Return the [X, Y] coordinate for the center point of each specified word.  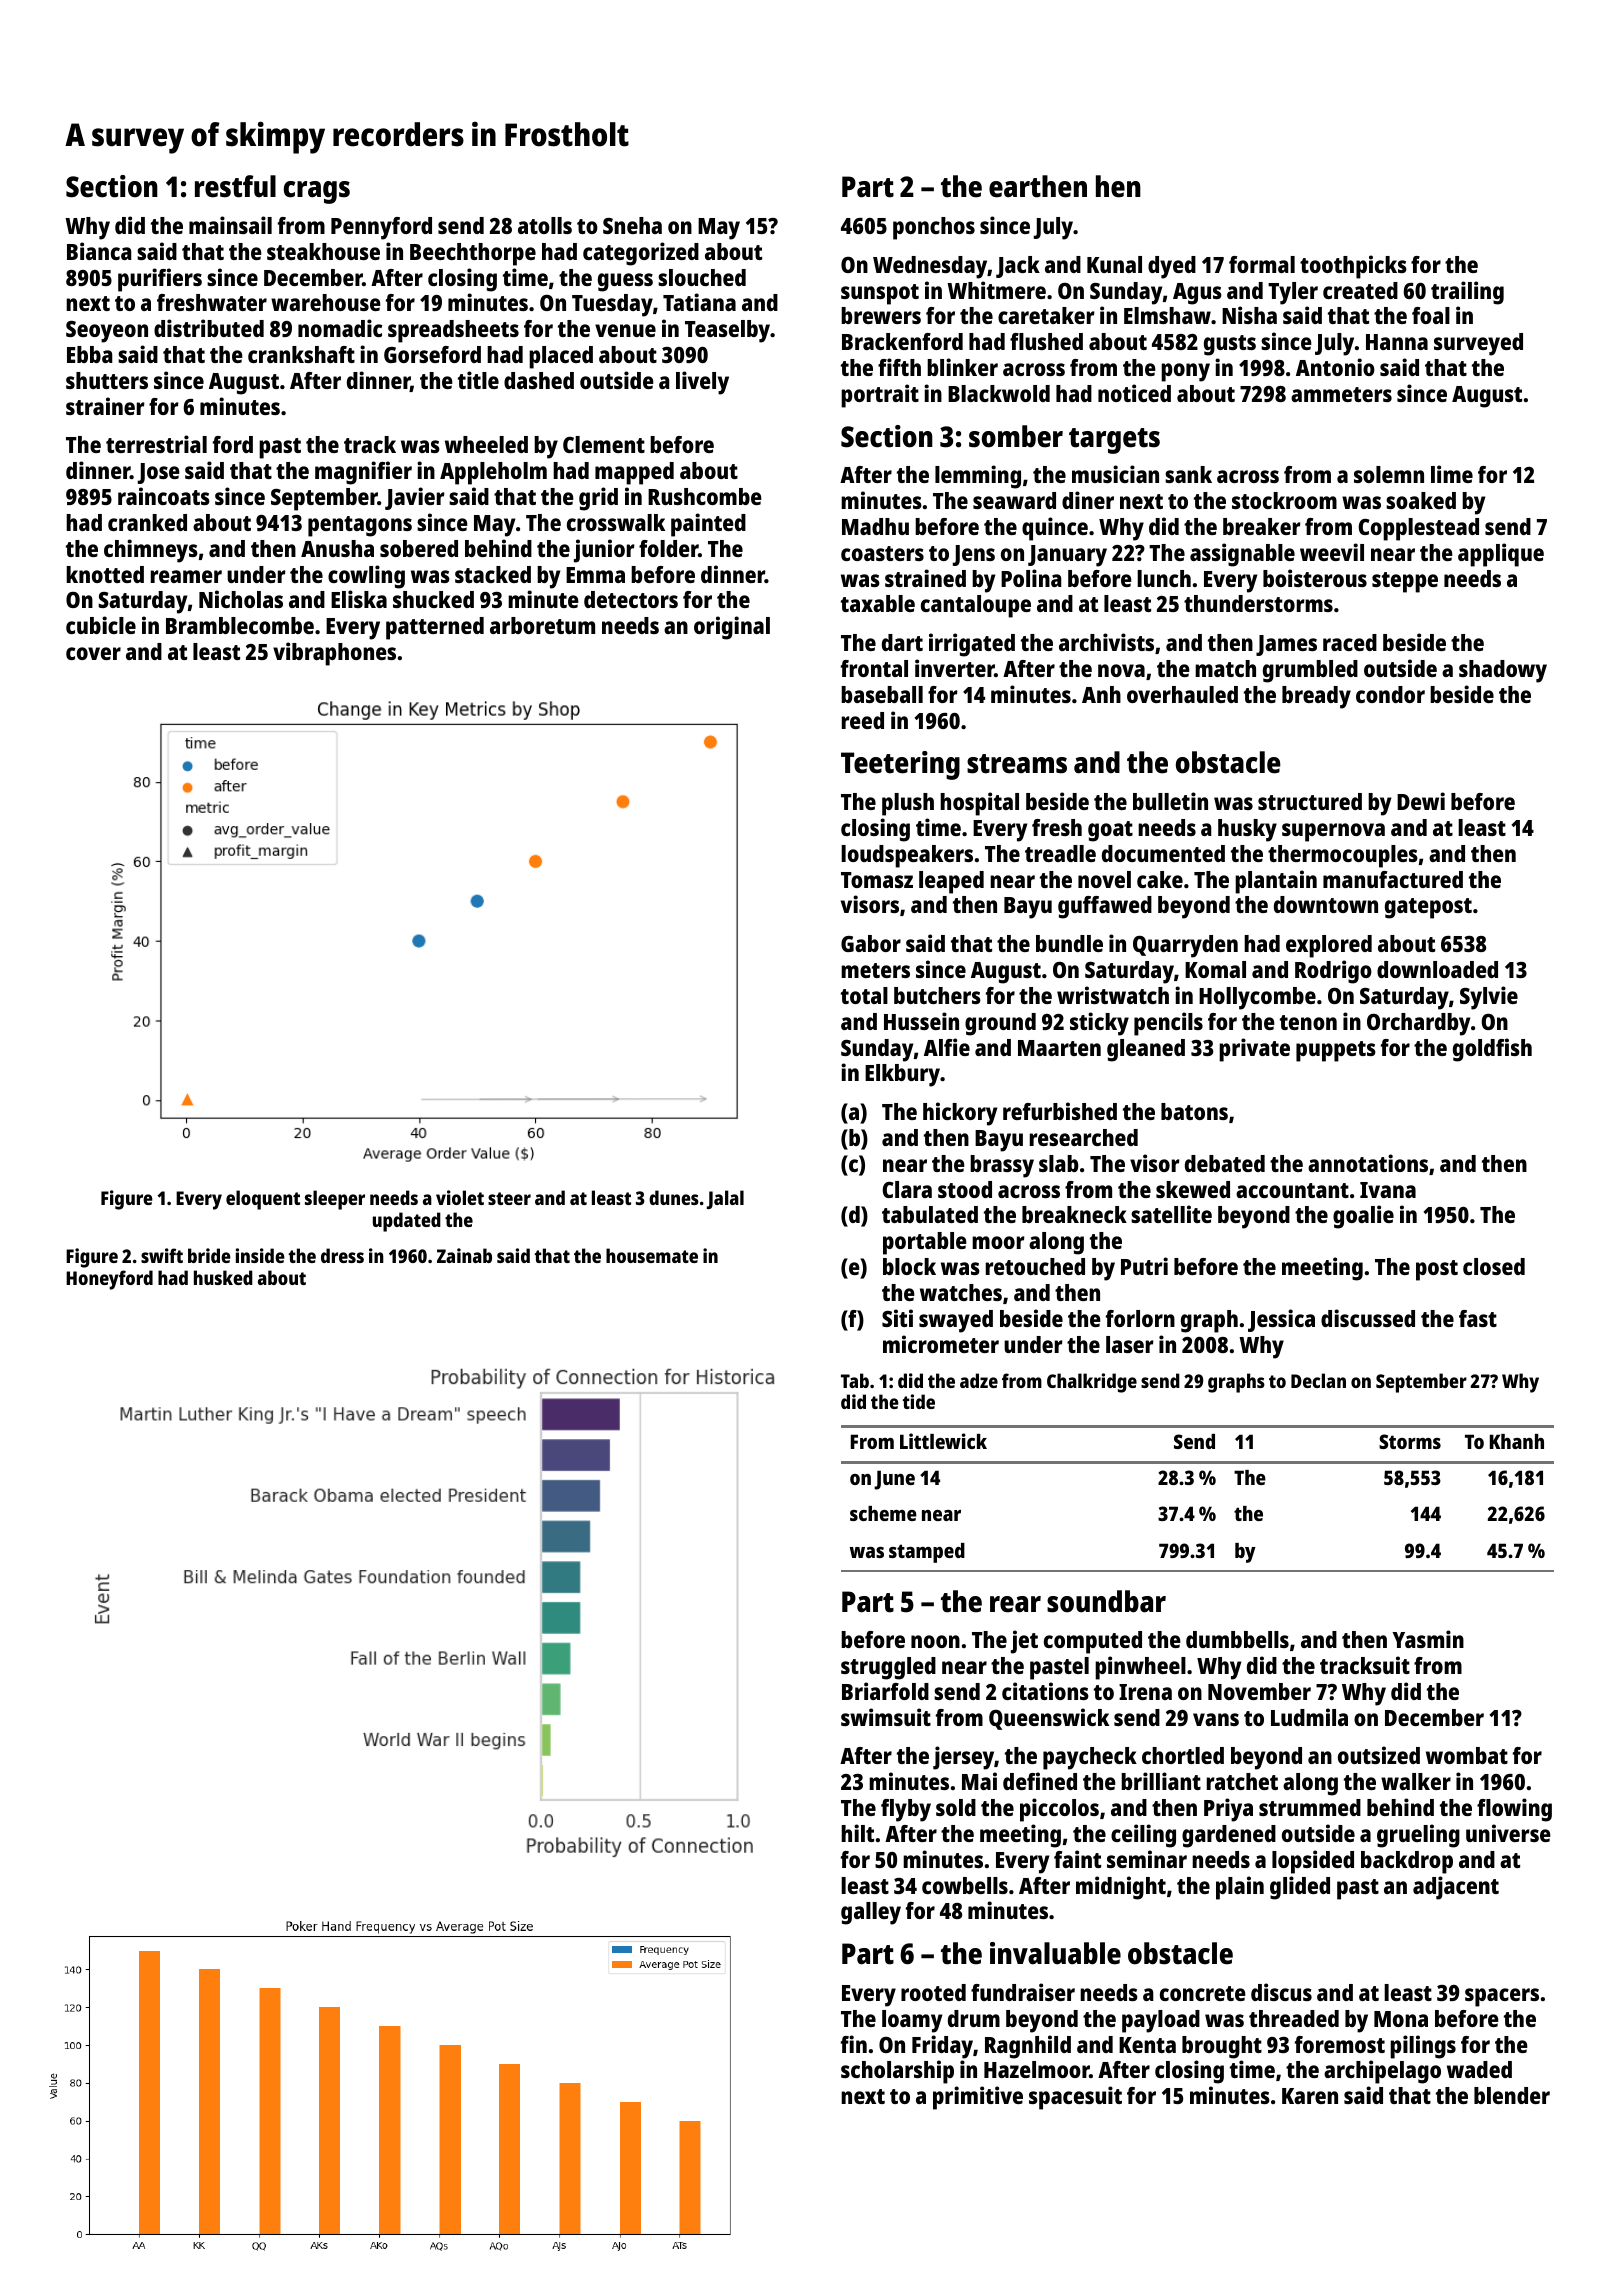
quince [1055, 529]
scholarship [897, 2072]
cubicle [101, 625]
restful [235, 186]
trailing [1467, 293]
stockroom [1284, 500]
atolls [545, 225]
